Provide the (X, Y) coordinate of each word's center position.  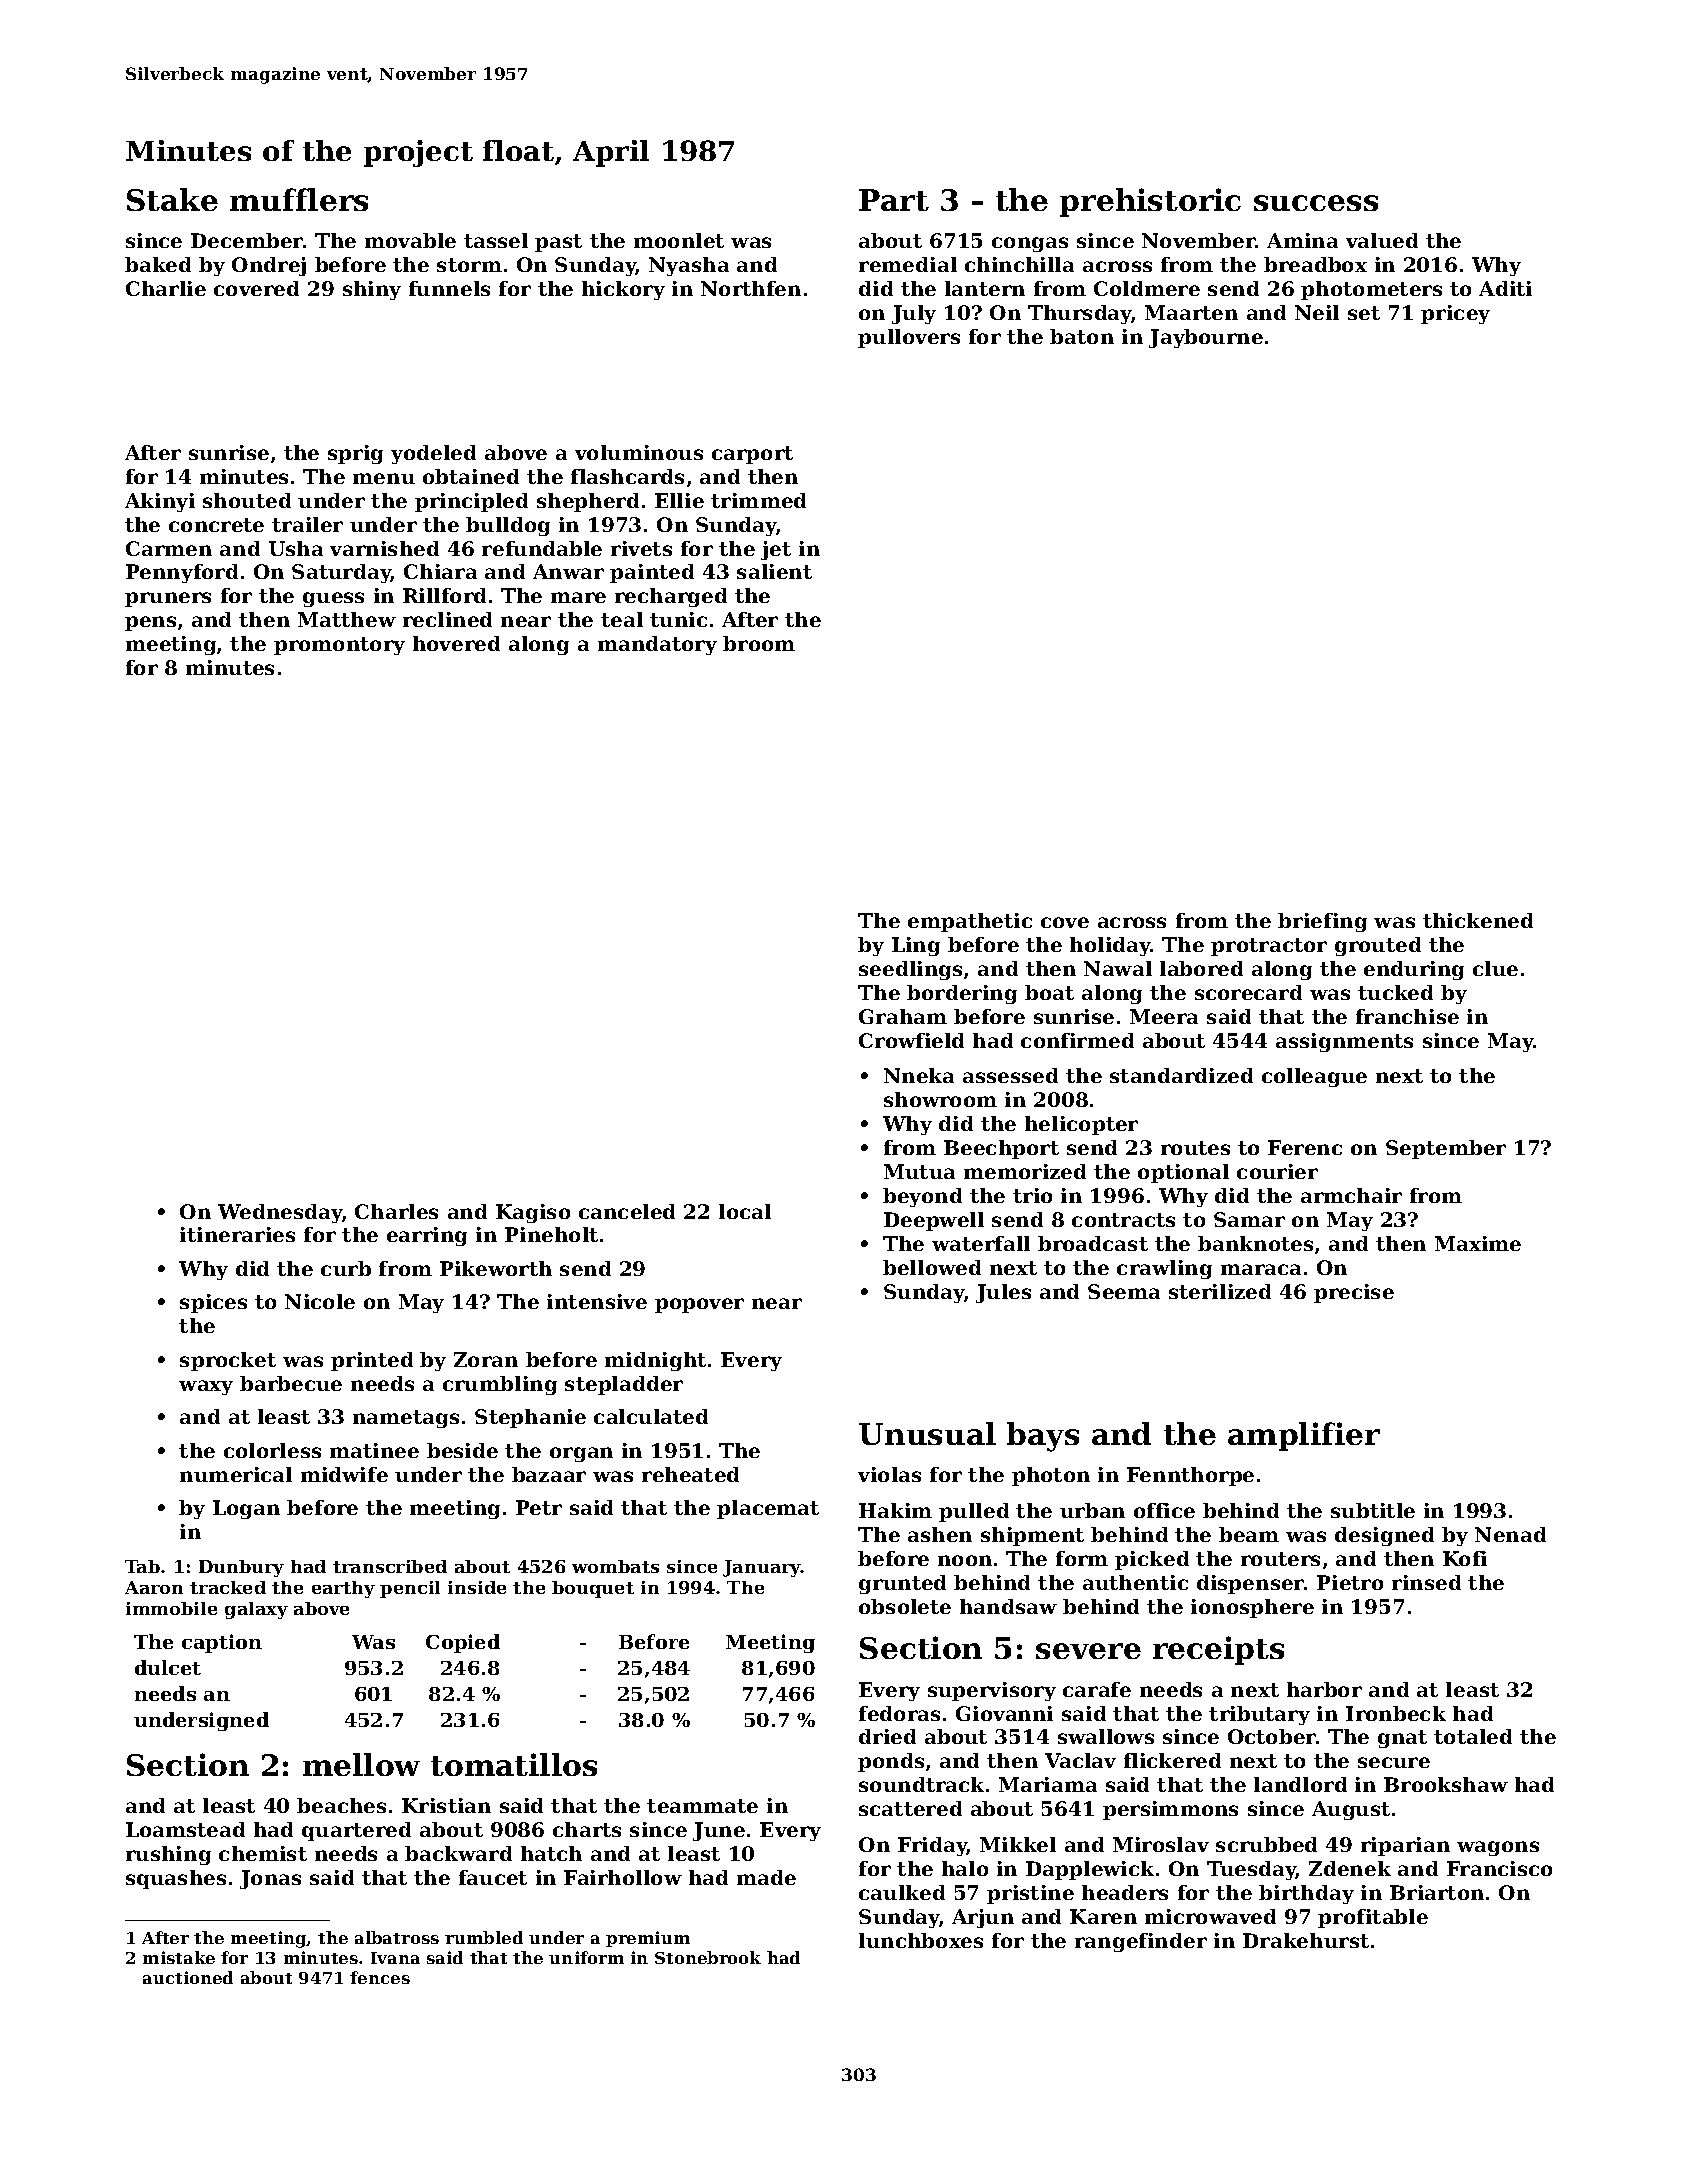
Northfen (751, 288)
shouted (247, 500)
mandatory (657, 645)
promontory (339, 646)
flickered (1172, 1760)
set (1364, 313)
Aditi (1505, 288)
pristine (1030, 1894)
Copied (463, 1643)
